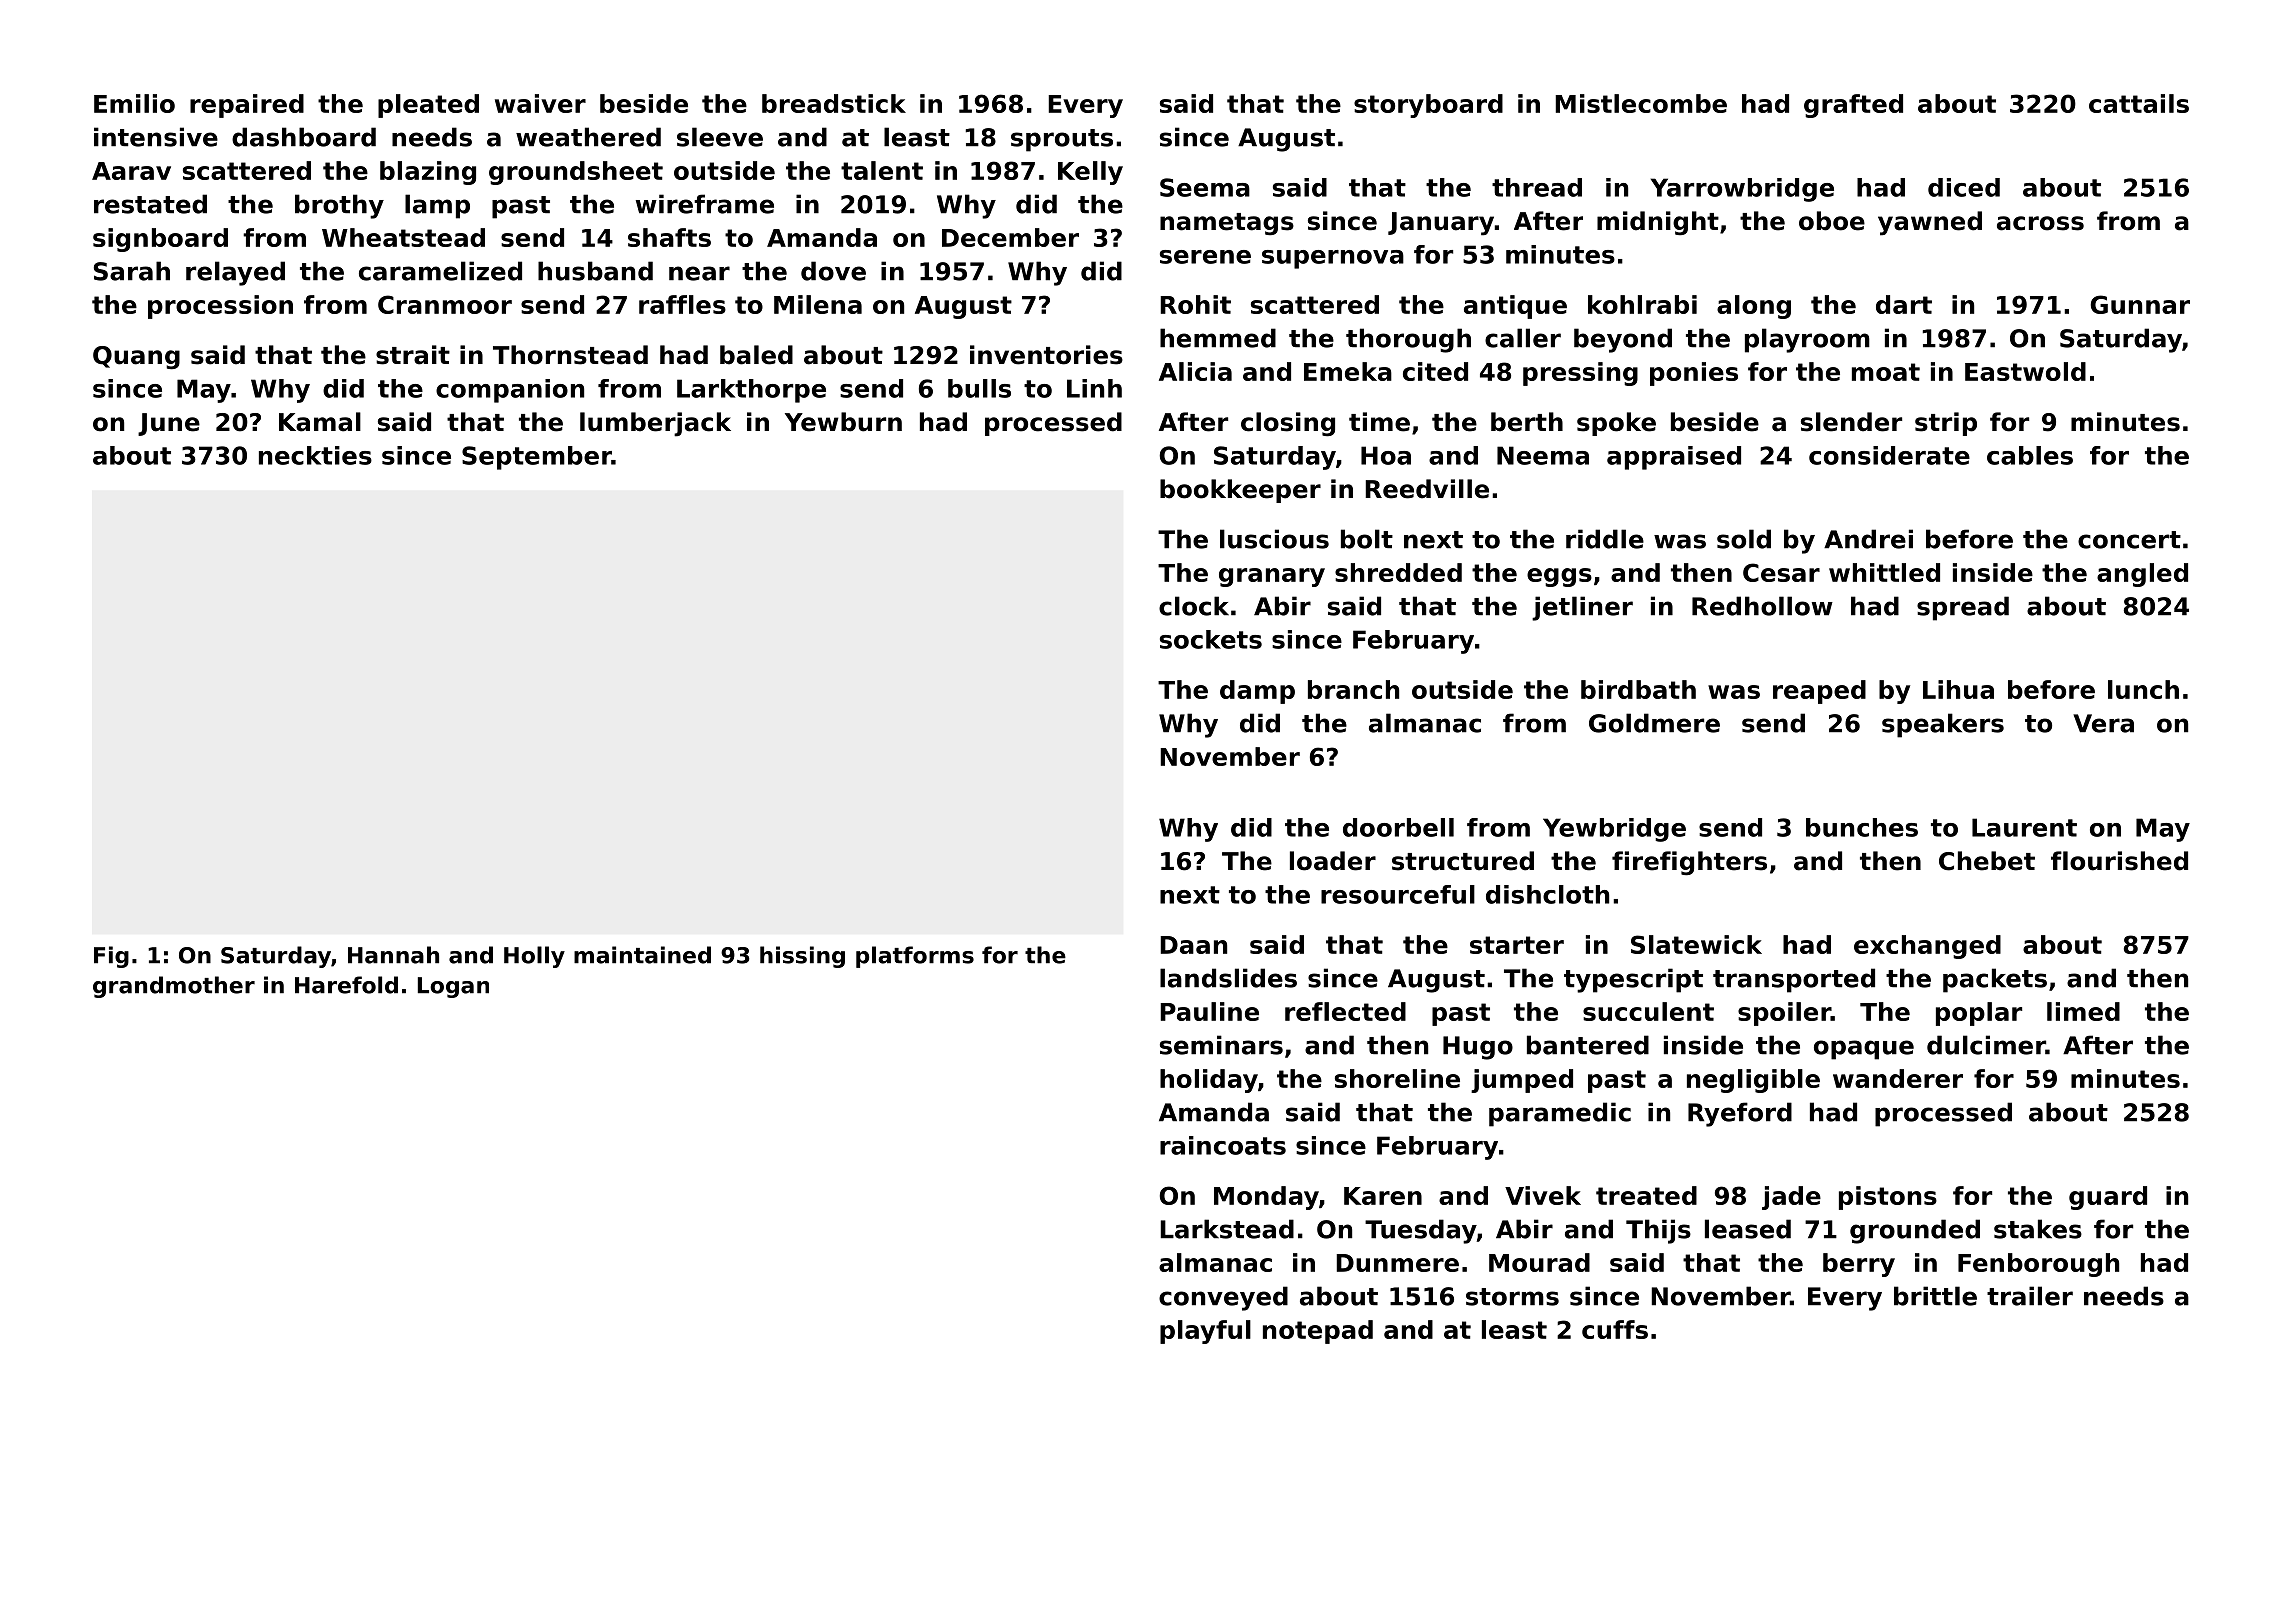  Describe the element at coordinates (1428, 106) in the screenshot. I see `storyboard` at that location.
